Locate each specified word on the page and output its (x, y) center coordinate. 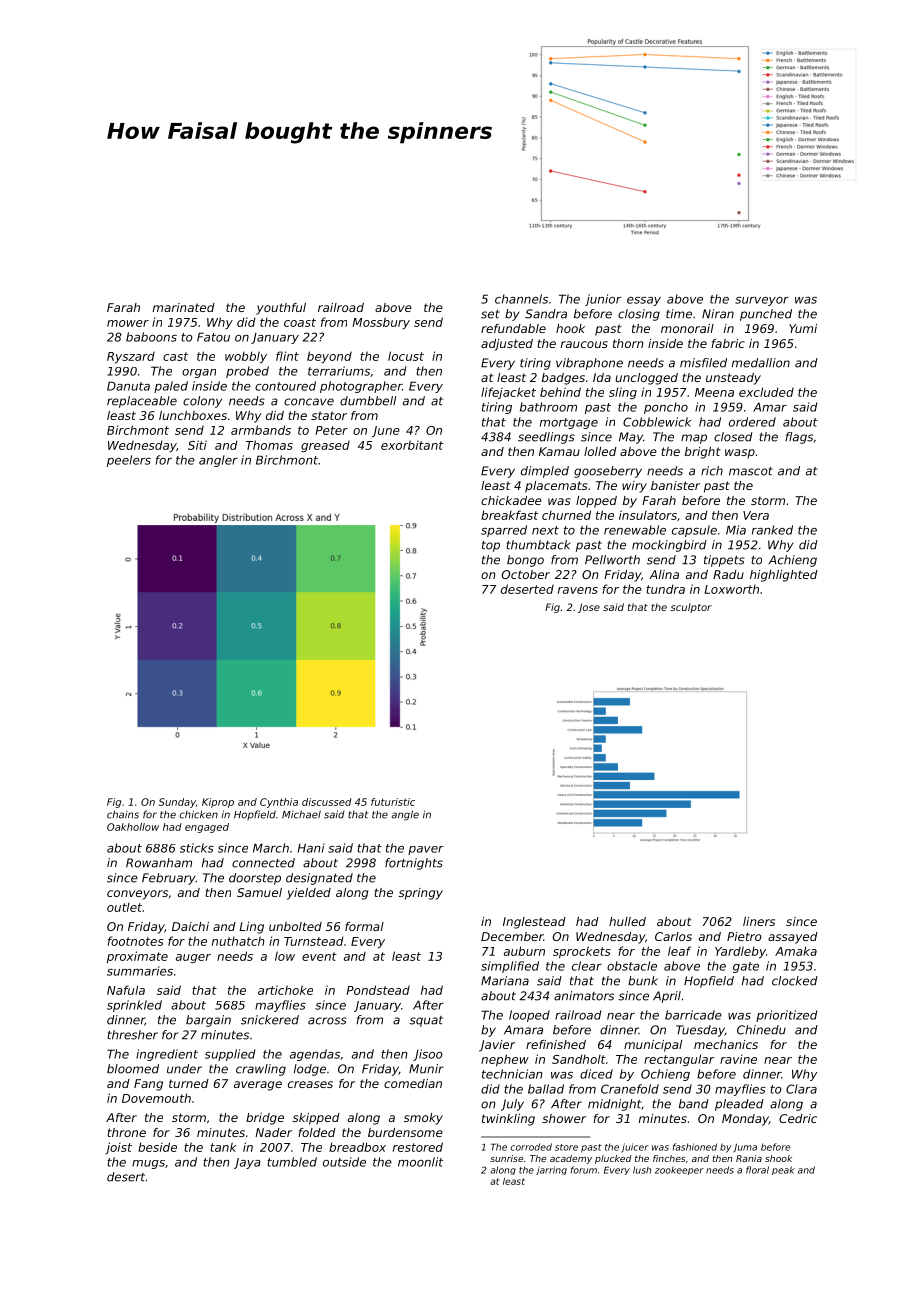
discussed (327, 802)
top (491, 546)
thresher (132, 1035)
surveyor (762, 301)
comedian (413, 1083)
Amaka (796, 951)
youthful (281, 309)
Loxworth (731, 589)
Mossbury (381, 323)
